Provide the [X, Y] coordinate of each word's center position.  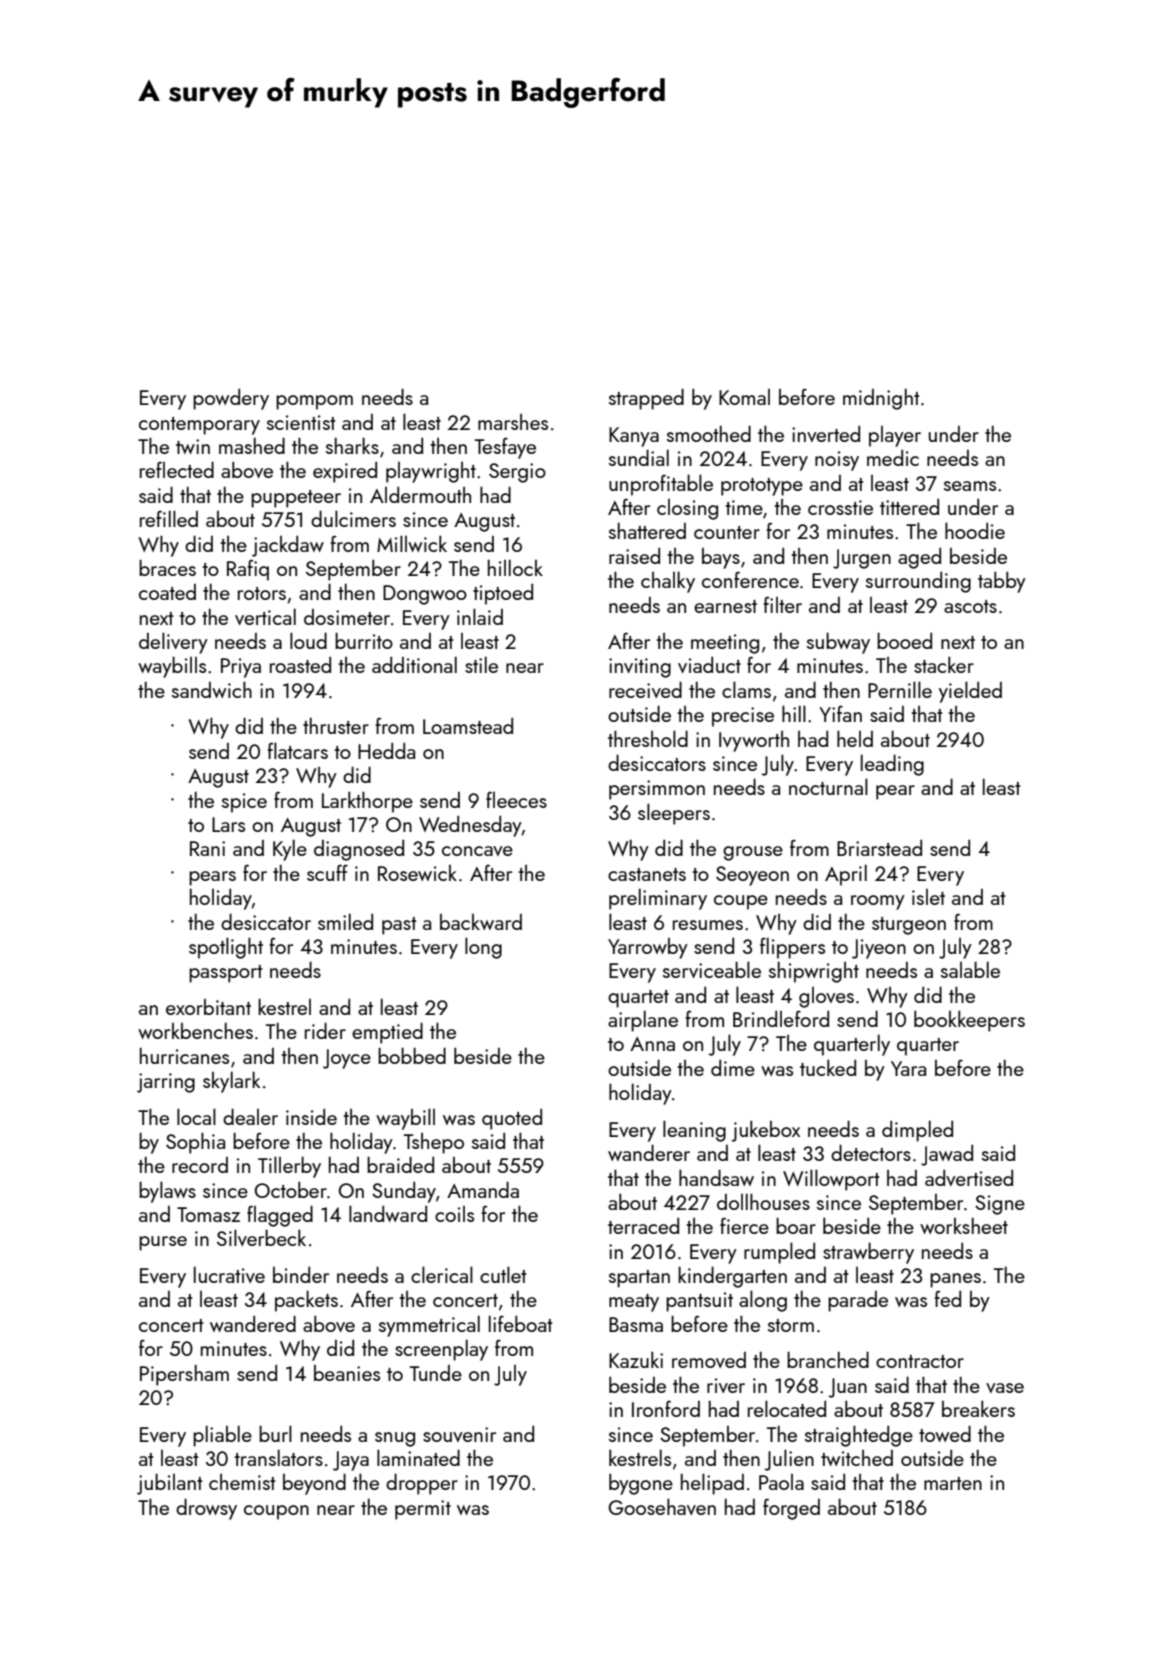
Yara [908, 1068]
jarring [166, 1083]
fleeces [516, 799]
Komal [744, 397]
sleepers [674, 814]
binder [301, 1275]
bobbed [412, 1055]
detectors [871, 1152]
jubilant [170, 1484]
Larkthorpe [367, 802]
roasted [300, 665]
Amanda [483, 1189]
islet [928, 897]
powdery [231, 399]
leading [892, 765]
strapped [646, 399]
